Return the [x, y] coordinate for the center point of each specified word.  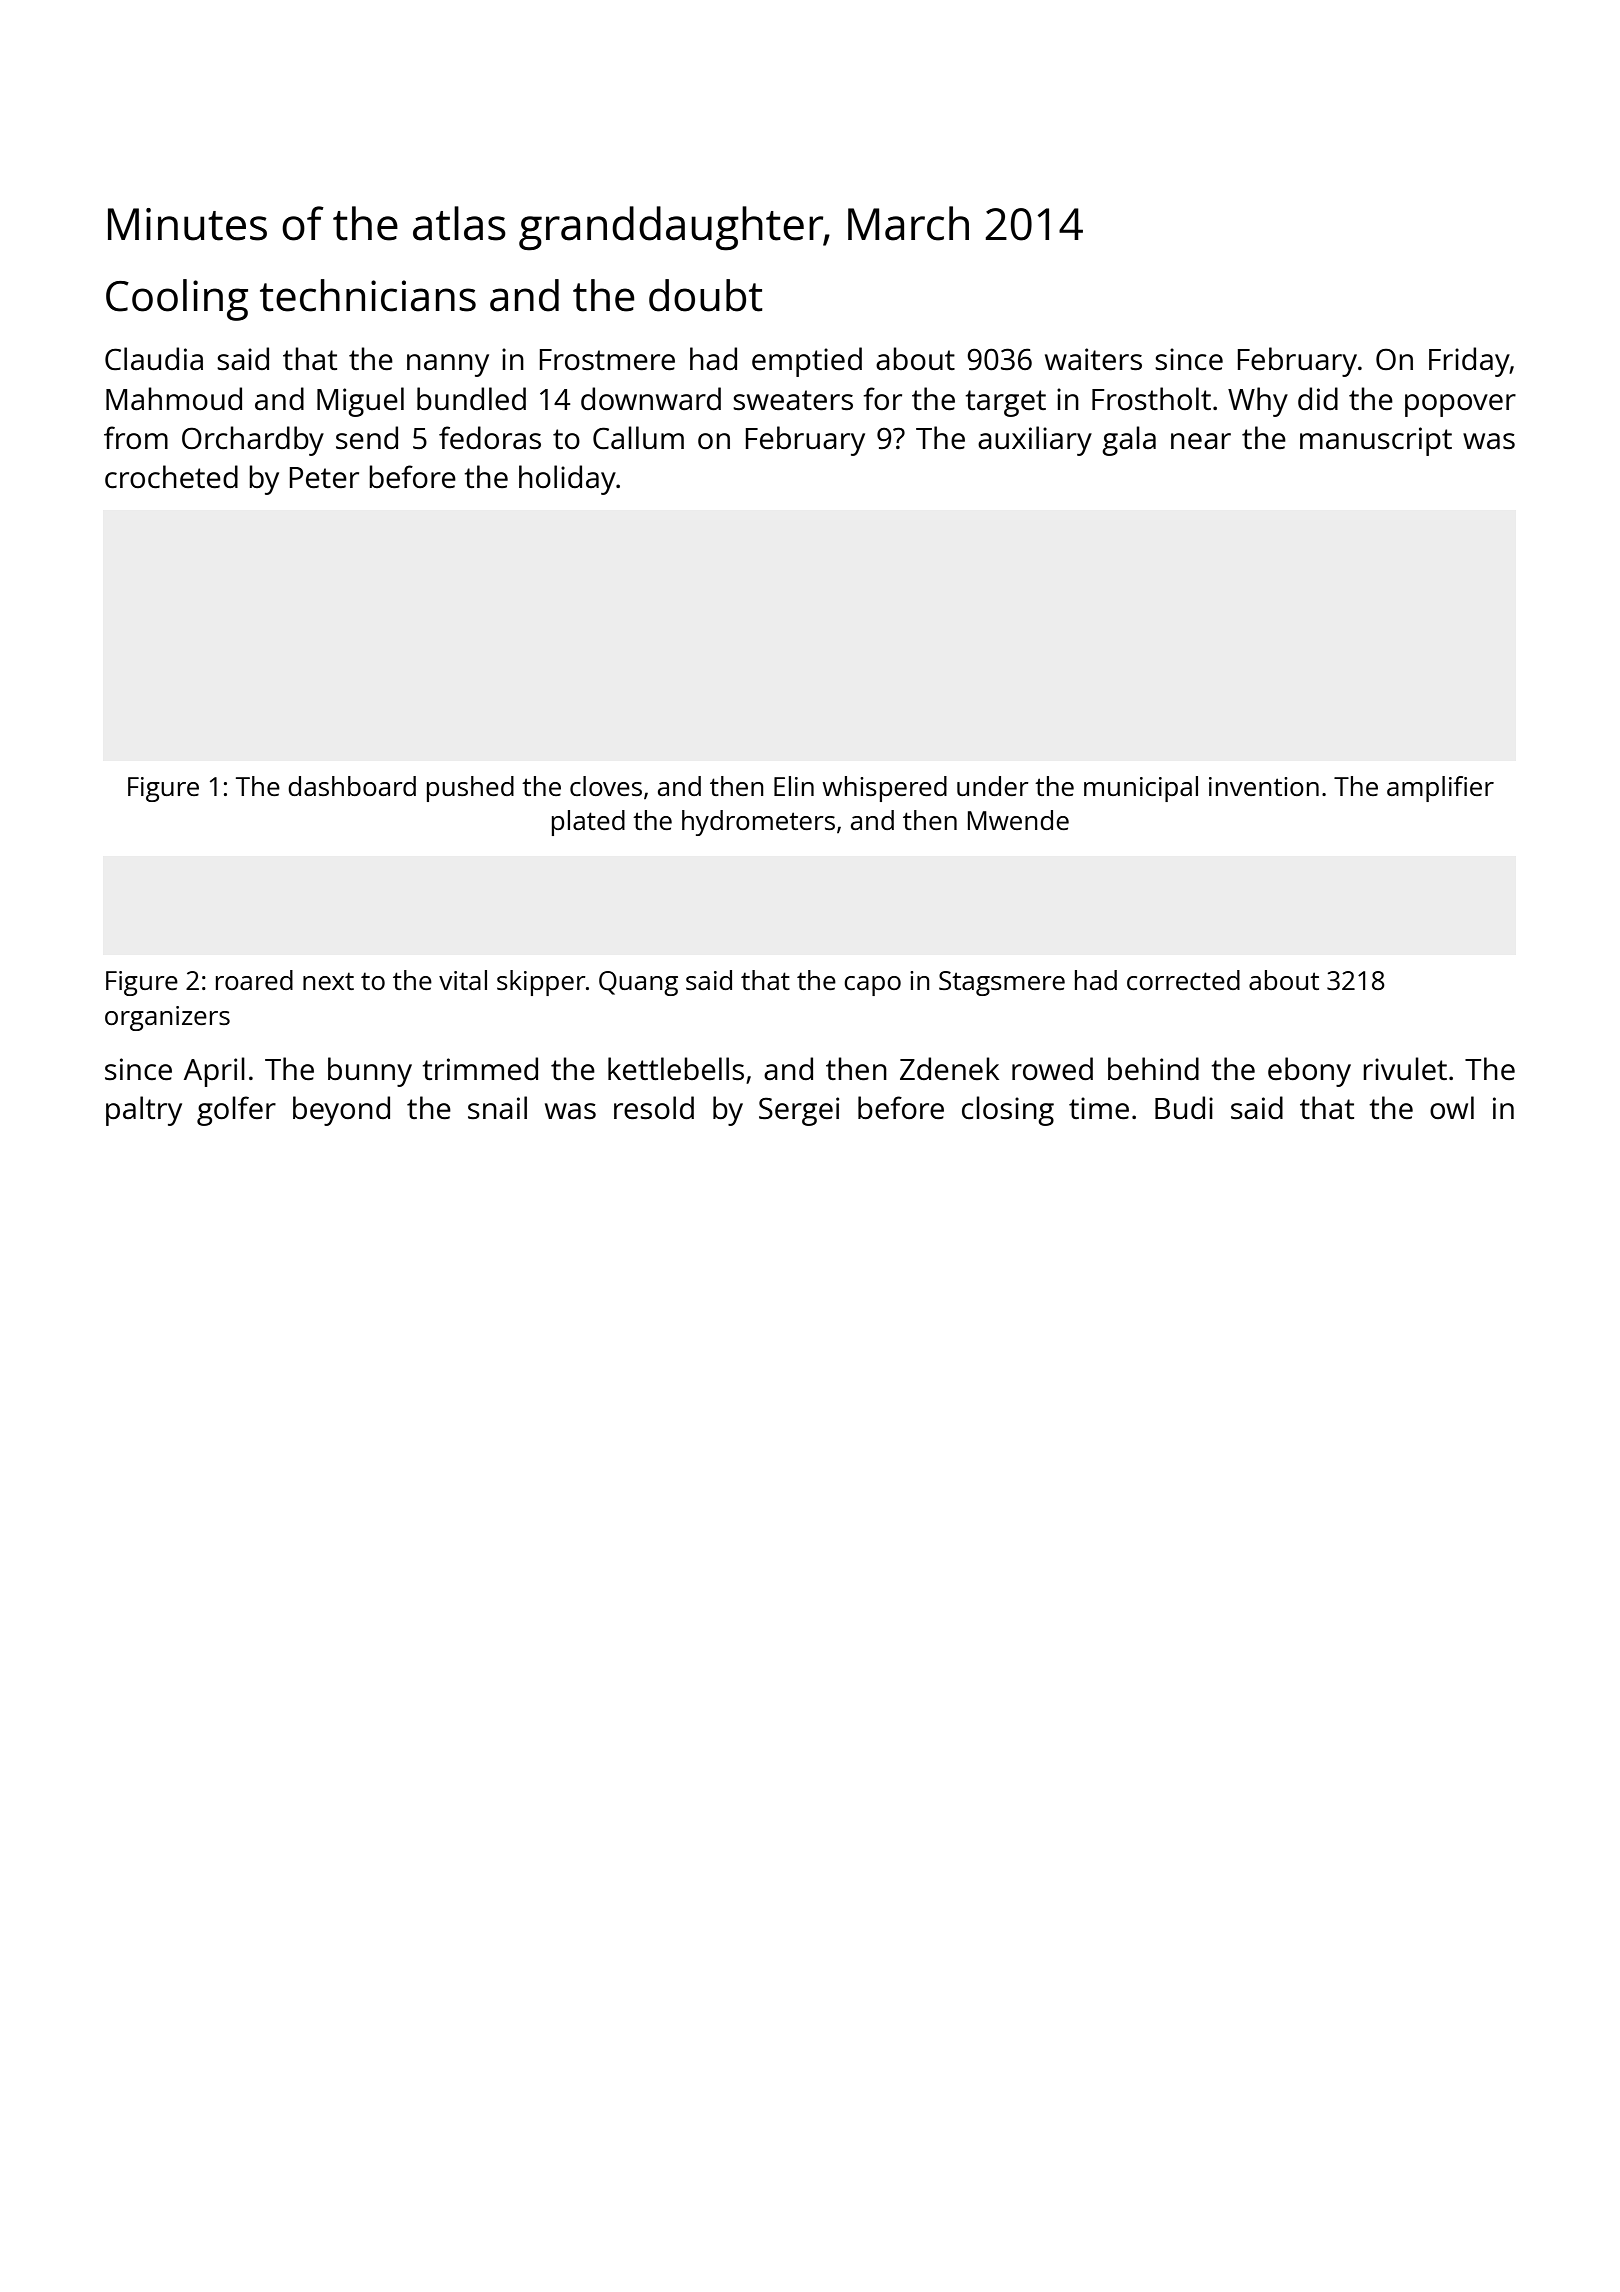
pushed [470, 789]
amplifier [1440, 789]
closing [1008, 1111]
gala [1129, 441]
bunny [370, 1072]
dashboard [352, 786]
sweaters [793, 400]
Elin [794, 786]
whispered [884, 789]
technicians [368, 295]
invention [1264, 786]
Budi [1184, 1107]
